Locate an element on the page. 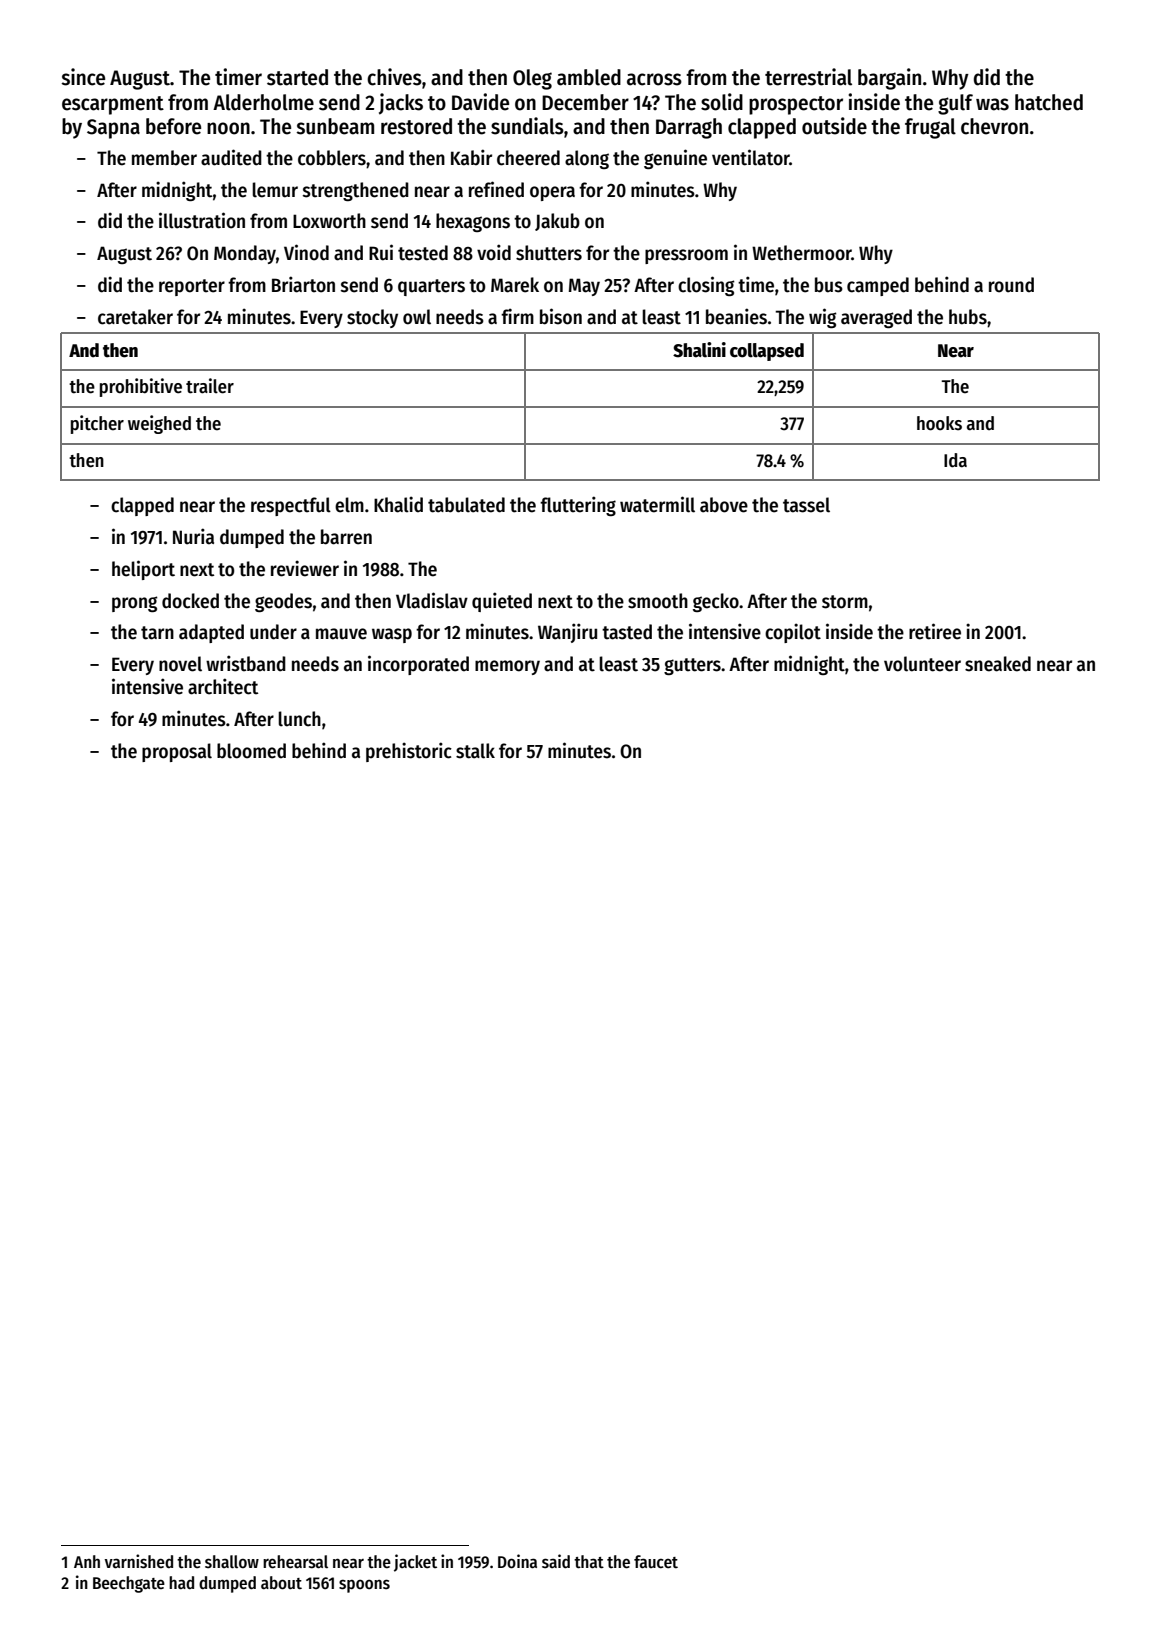 The height and width of the document is (1640, 1160). bloomed is located at coordinates (251, 751).
